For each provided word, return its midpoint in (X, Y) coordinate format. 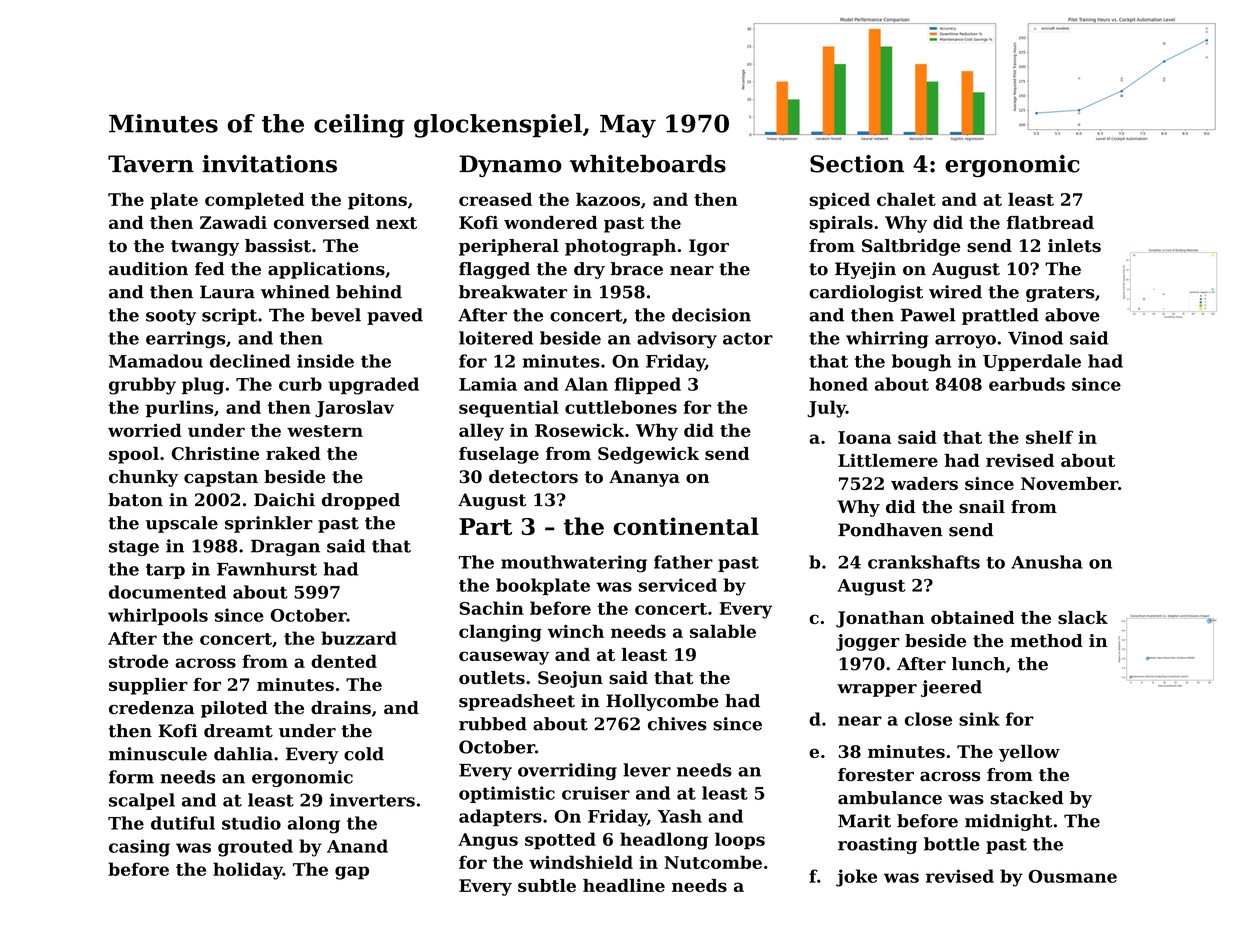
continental (686, 526)
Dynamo (510, 166)
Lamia (488, 384)
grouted (255, 848)
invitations (269, 164)
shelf (1049, 437)
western (325, 431)
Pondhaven (890, 530)
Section (857, 164)
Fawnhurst (267, 569)
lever (647, 770)
